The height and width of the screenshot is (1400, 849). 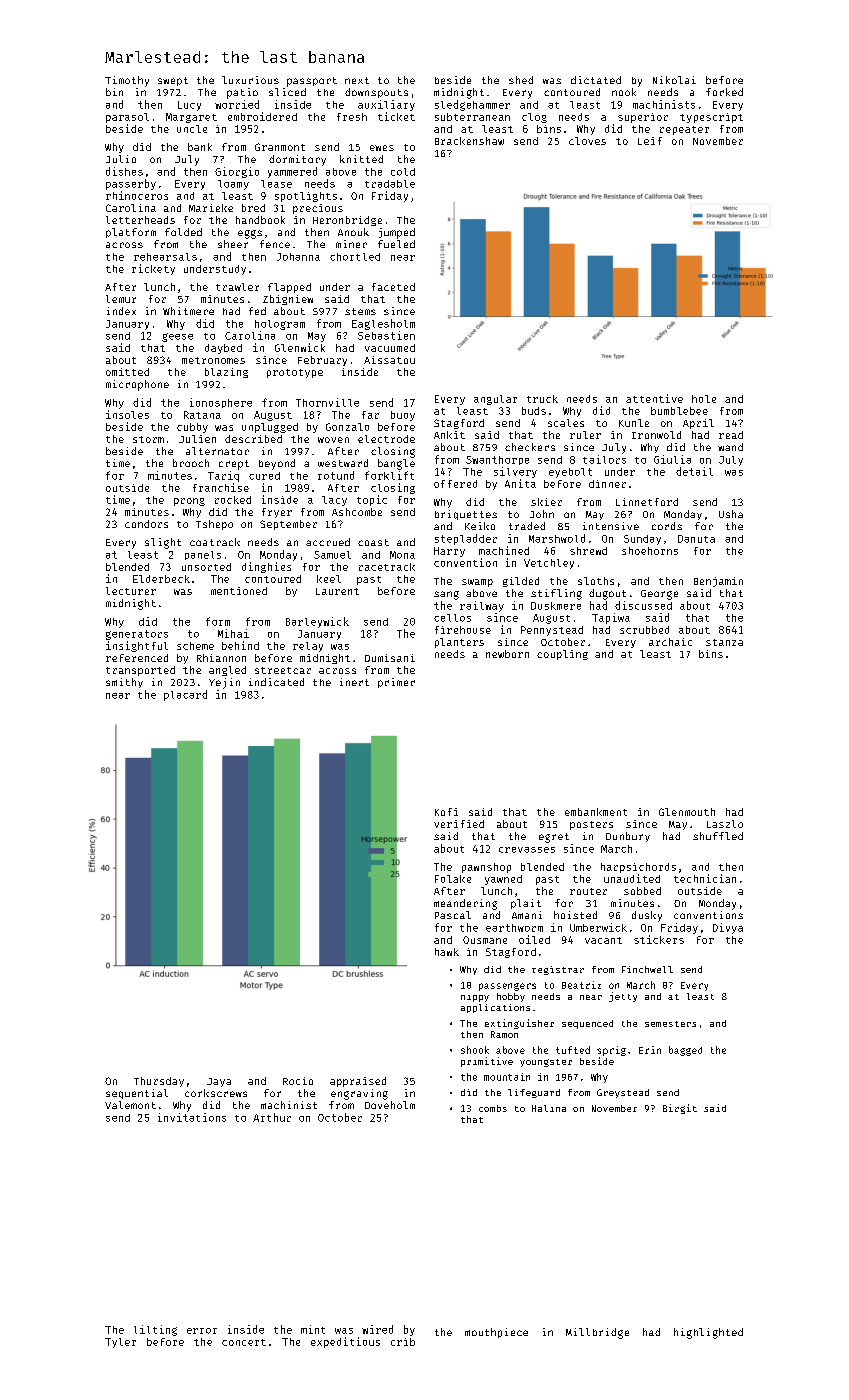 I want to click on Laurent, so click(x=337, y=591).
